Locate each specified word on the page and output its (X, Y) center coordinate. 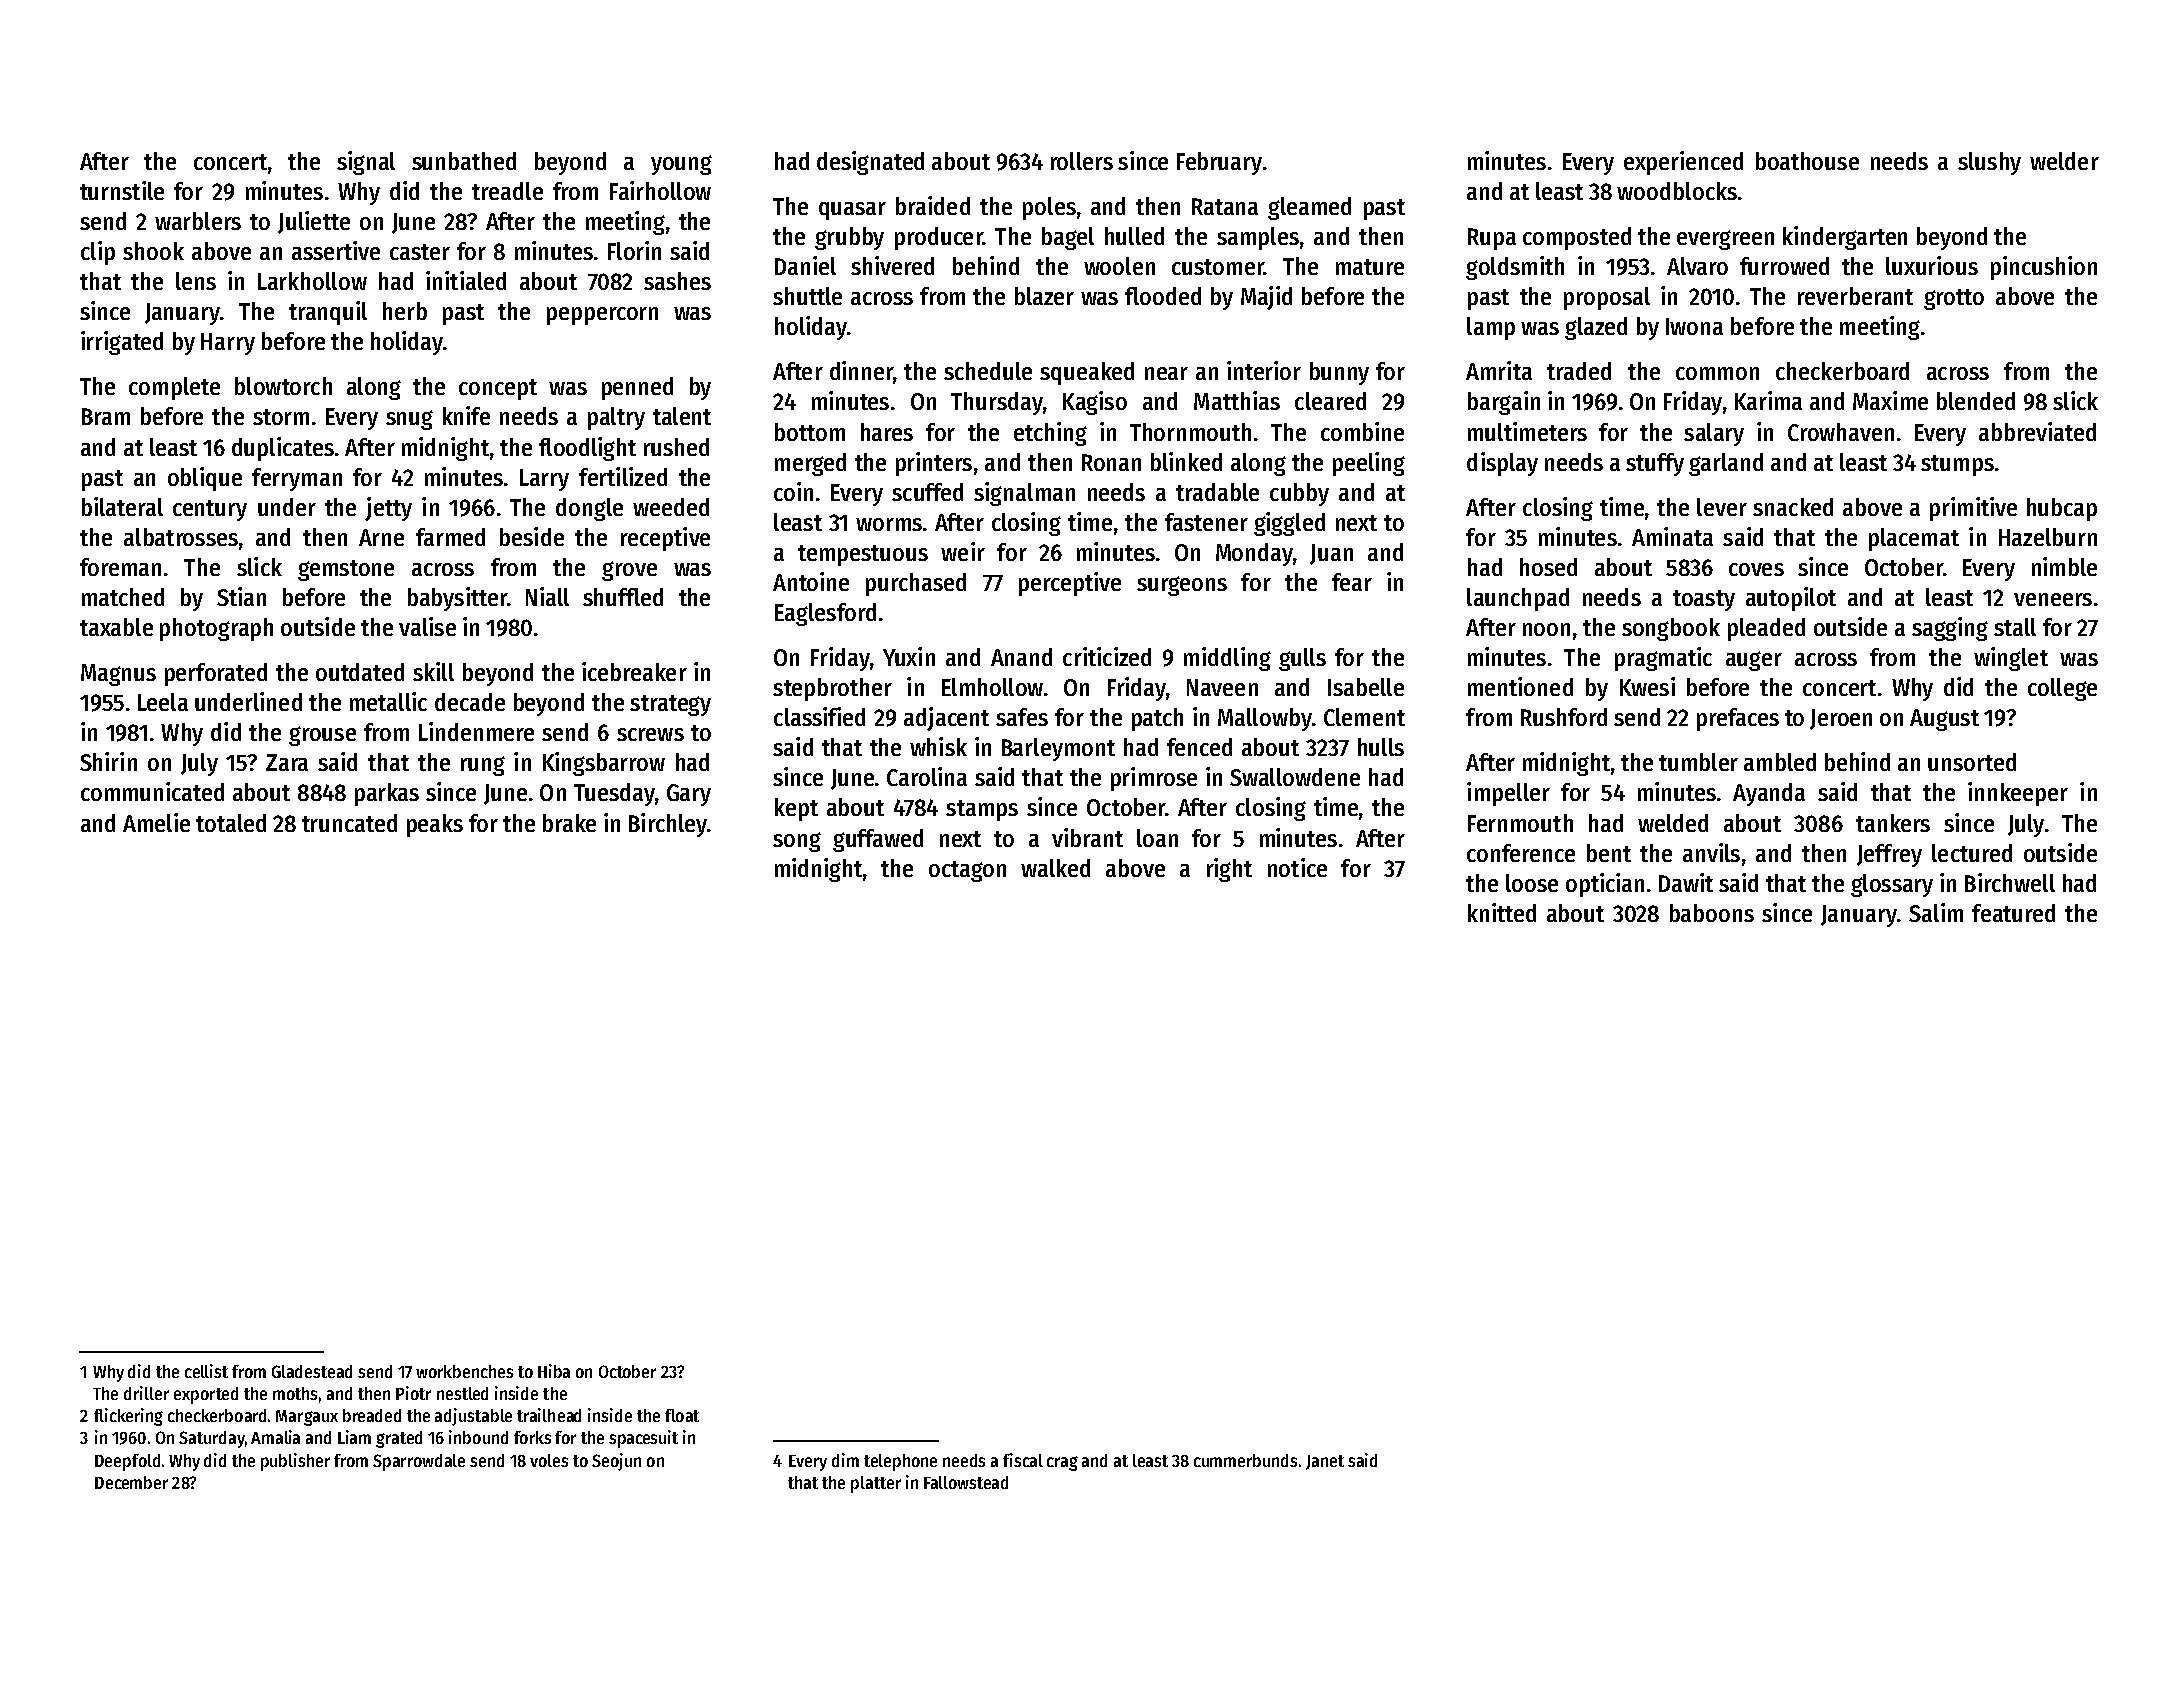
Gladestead (312, 1371)
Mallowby (1265, 719)
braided (933, 205)
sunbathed (464, 161)
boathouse (1807, 161)
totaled (231, 823)
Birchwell (2010, 882)
